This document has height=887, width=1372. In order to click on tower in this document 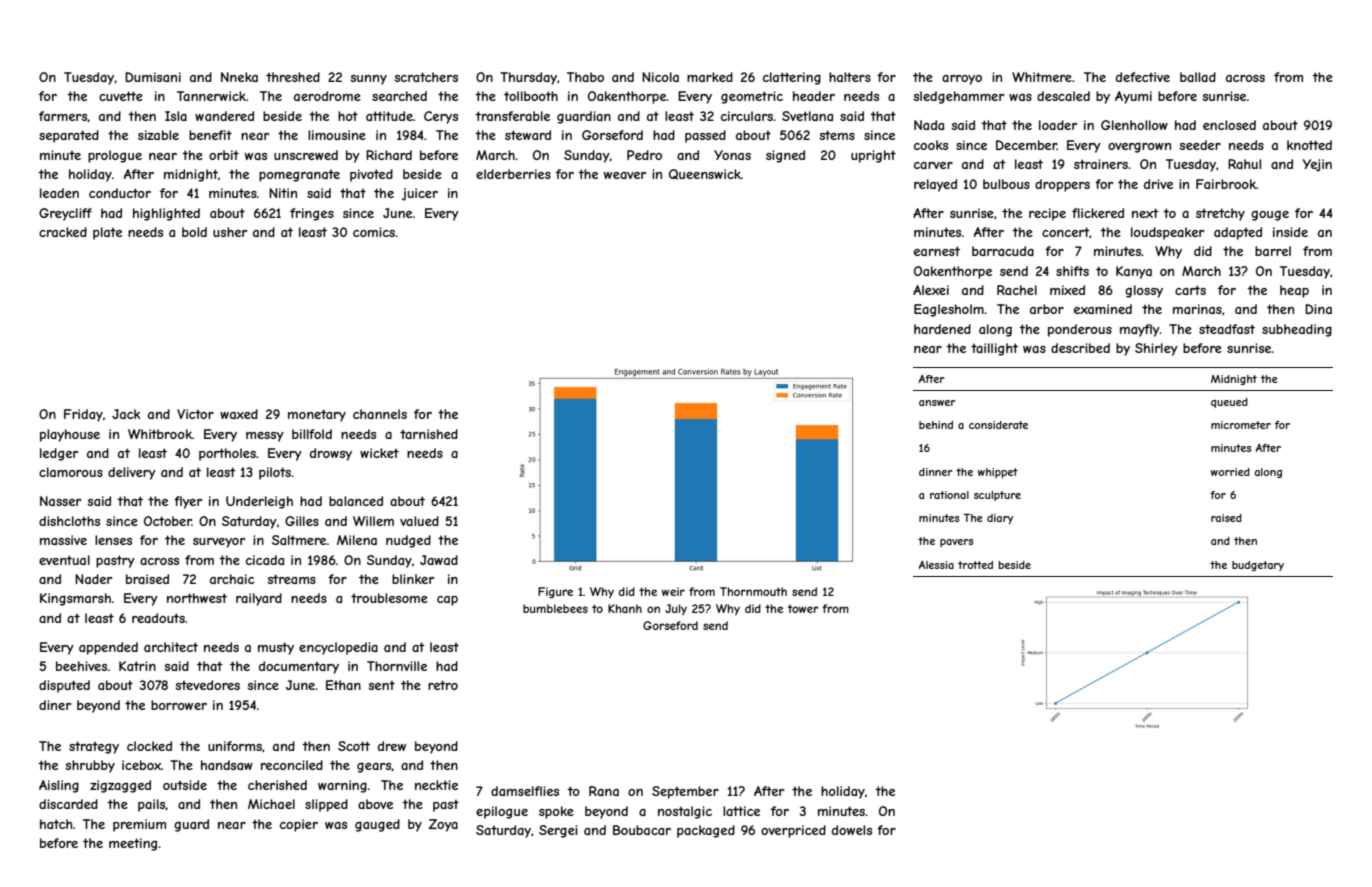, I will do `click(803, 609)`.
